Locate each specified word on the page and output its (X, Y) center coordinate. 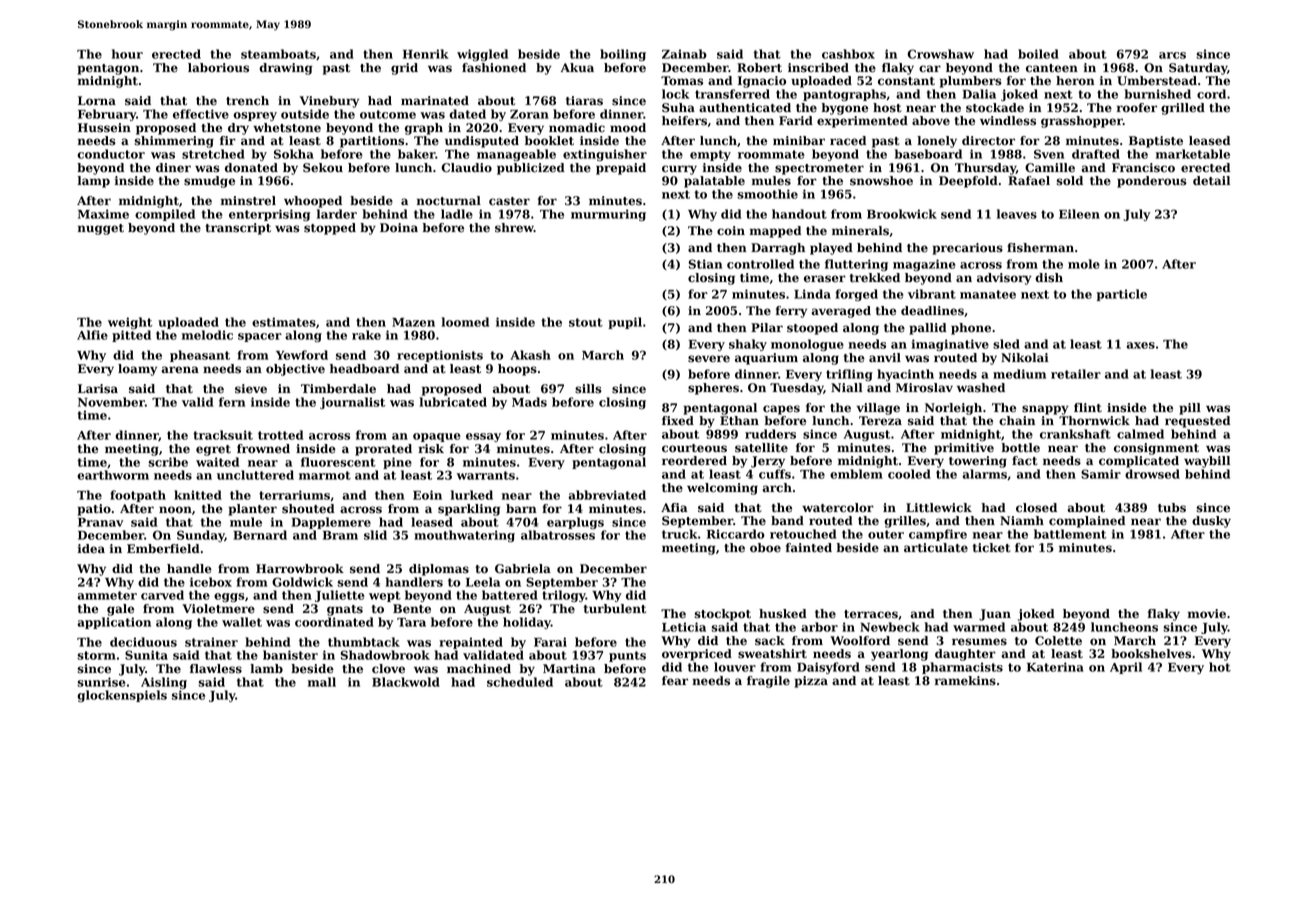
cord (1211, 94)
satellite (761, 448)
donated (251, 168)
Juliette (339, 596)
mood (628, 128)
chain (1017, 421)
